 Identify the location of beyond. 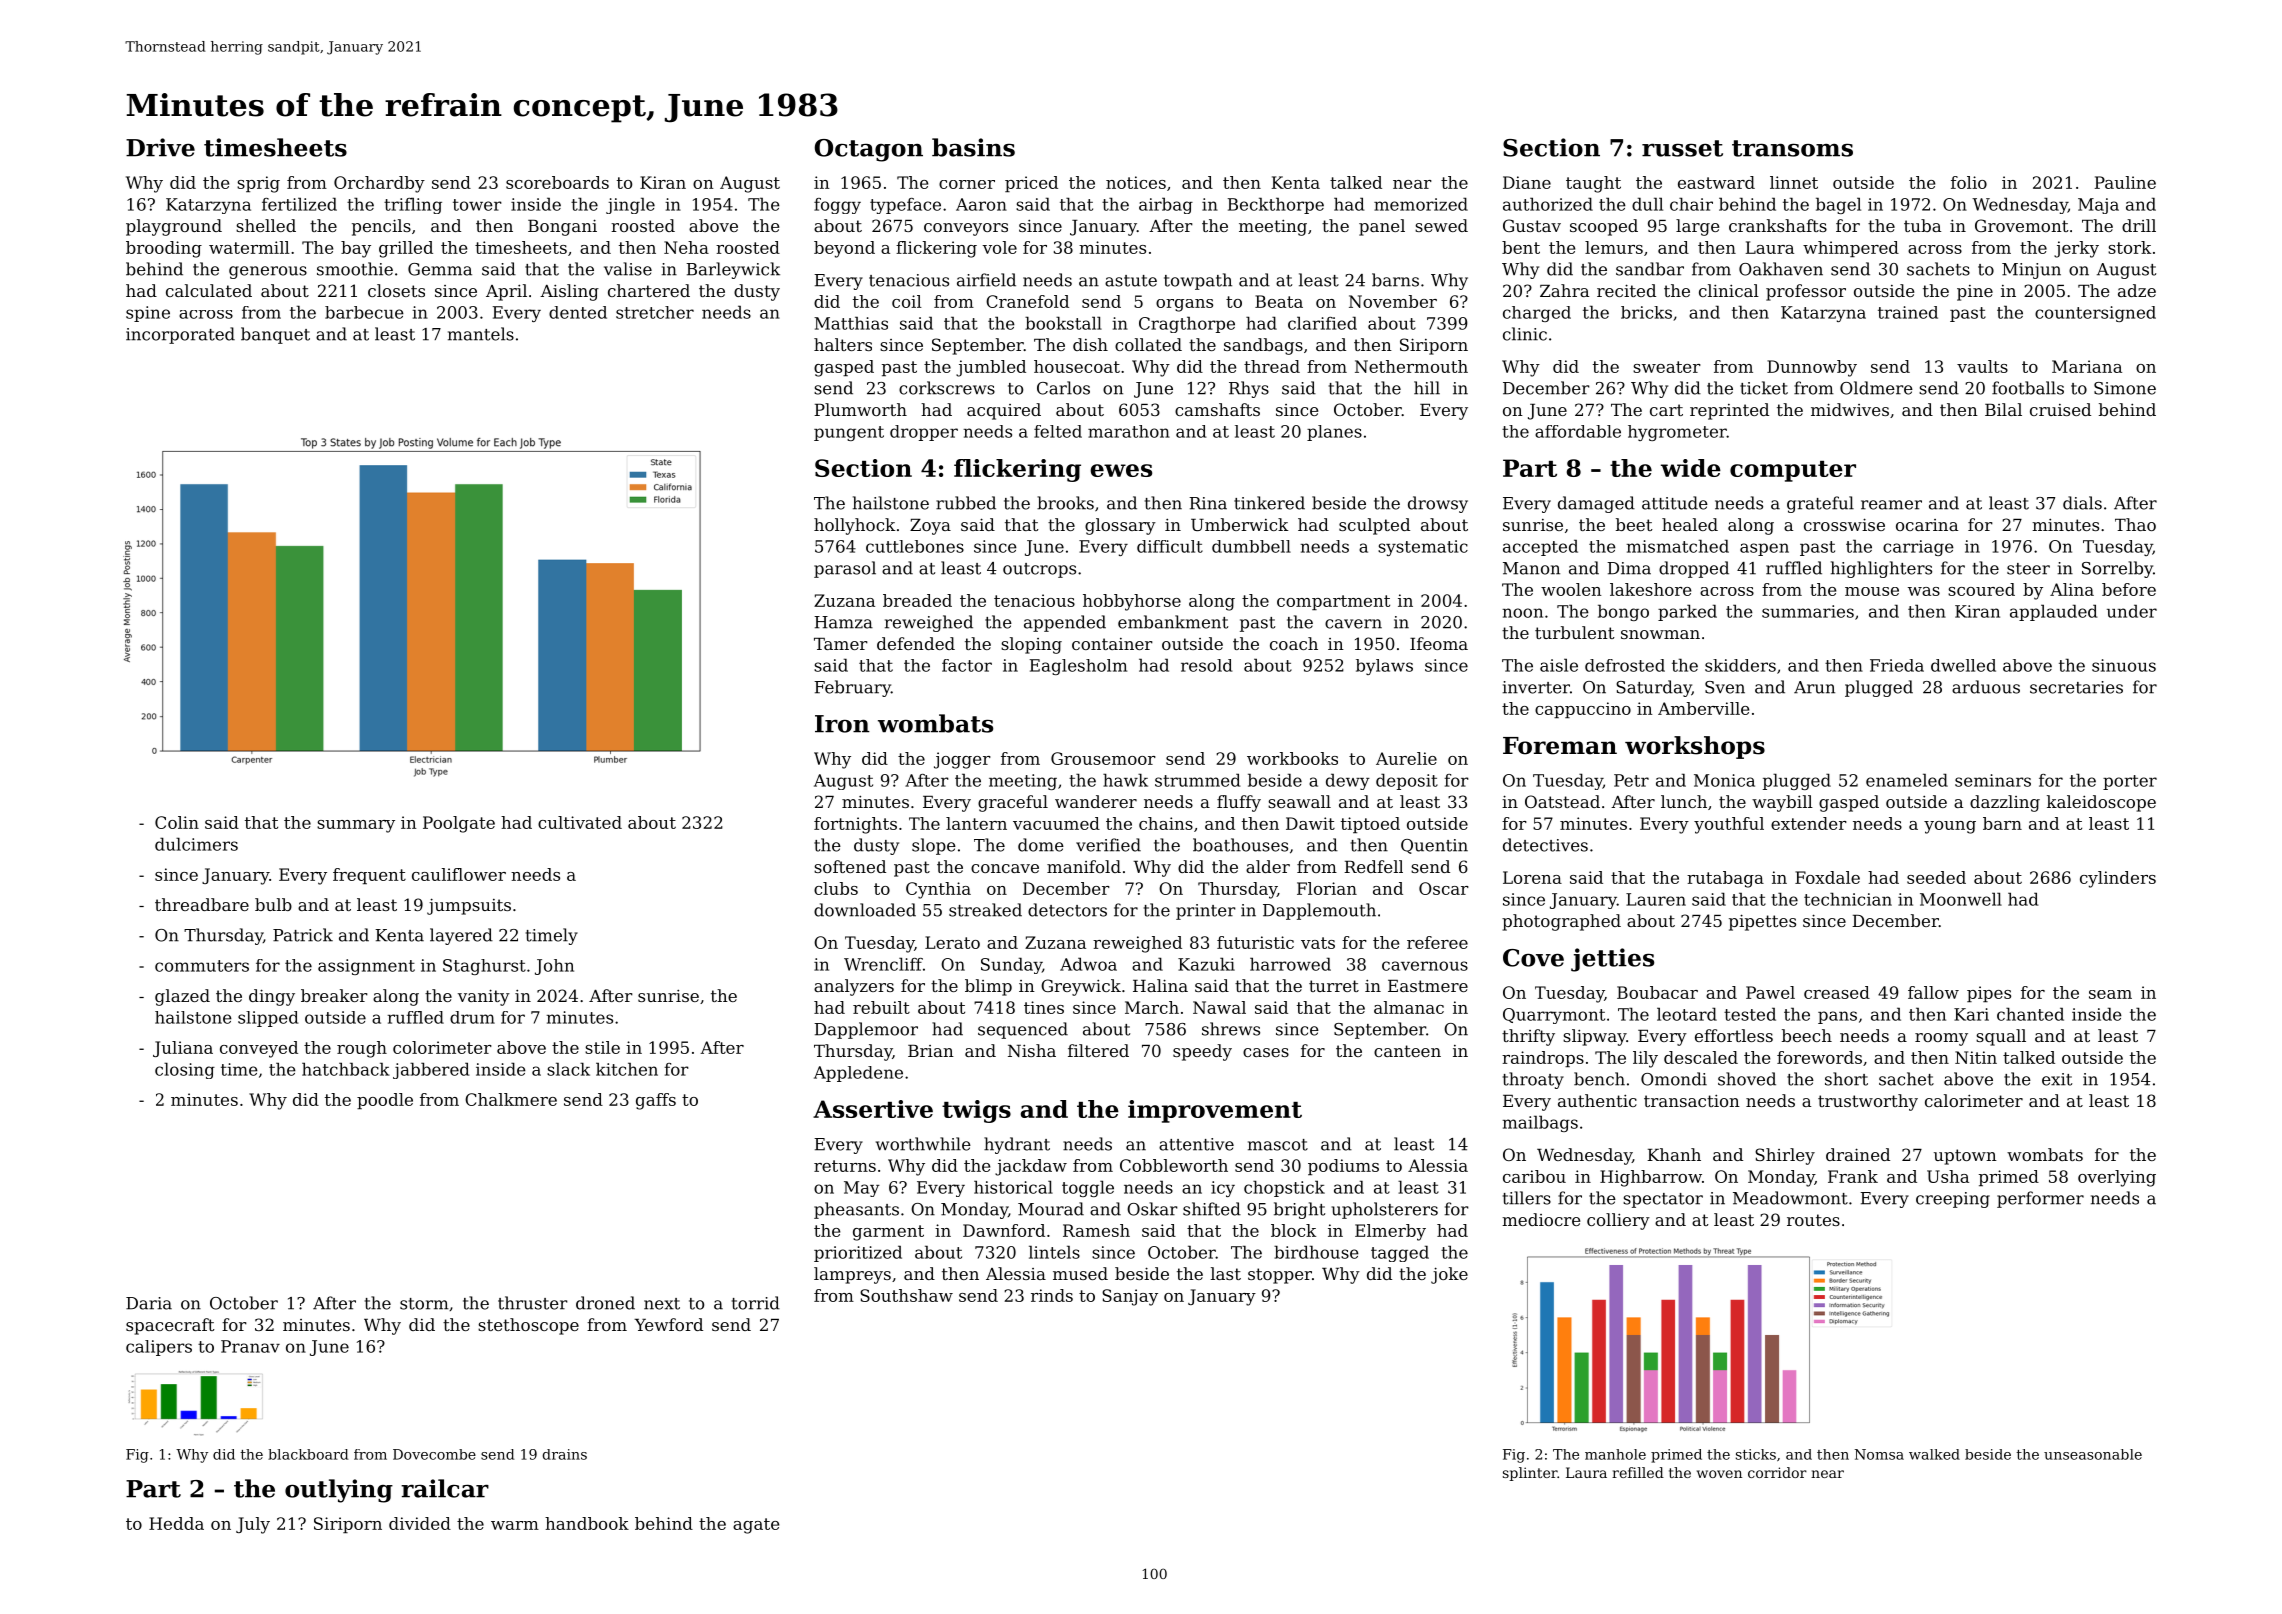
(844, 249).
